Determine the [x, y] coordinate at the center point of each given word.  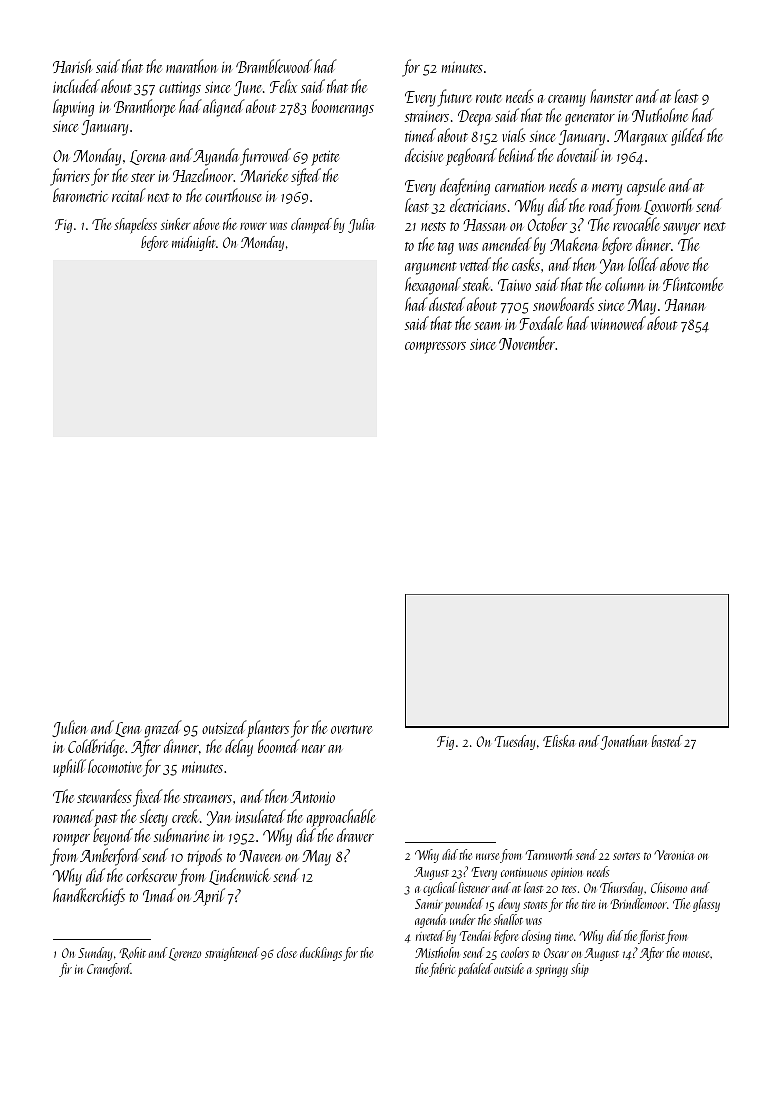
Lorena [148, 157]
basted [667, 741]
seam [488, 326]
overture [351, 729]
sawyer [681, 229]
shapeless [135, 226]
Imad [159, 895]
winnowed [618, 323]
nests [433, 226]
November [527, 343]
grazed [163, 729]
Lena [128, 729]
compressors [435, 348]
